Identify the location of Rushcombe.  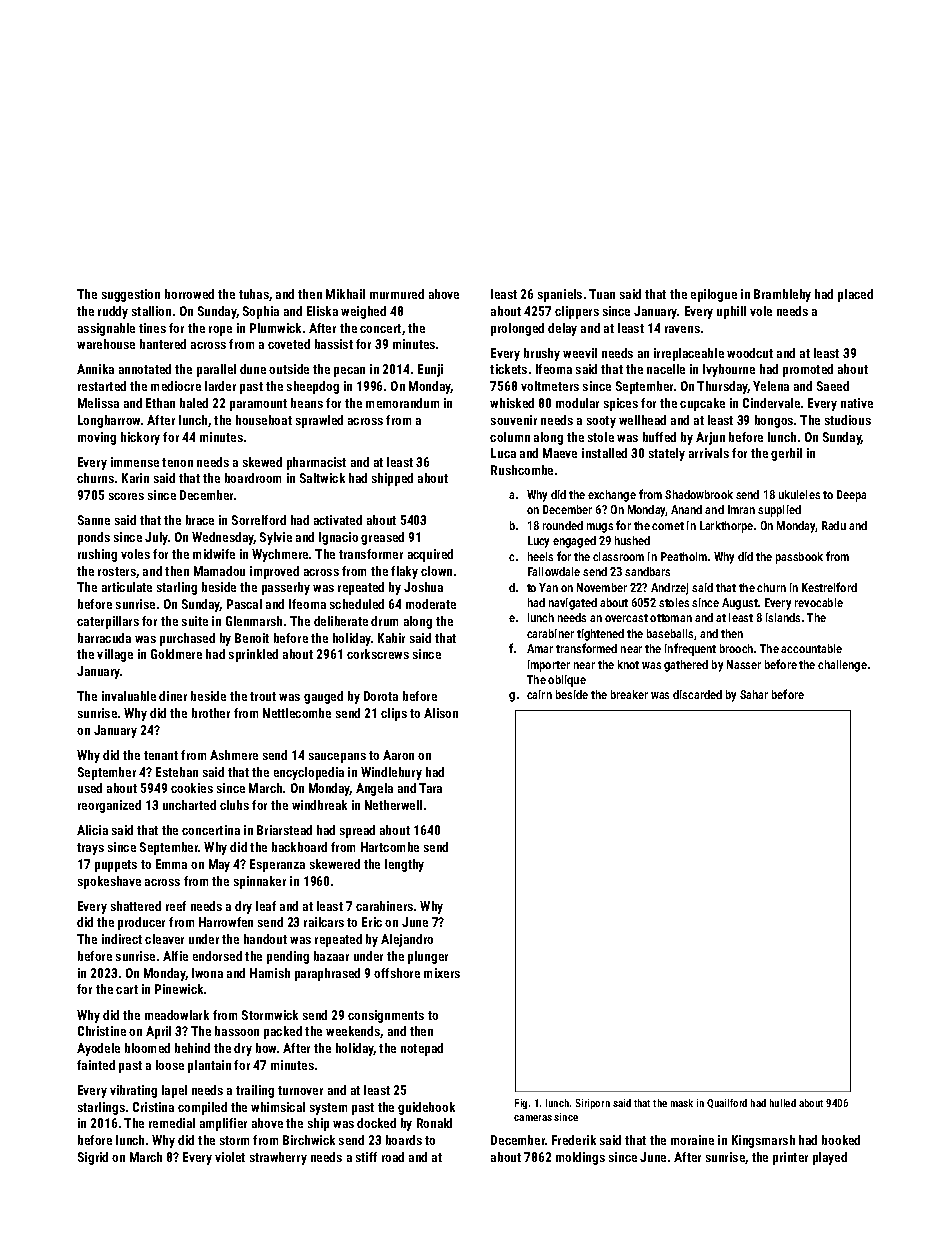
(522, 470).
